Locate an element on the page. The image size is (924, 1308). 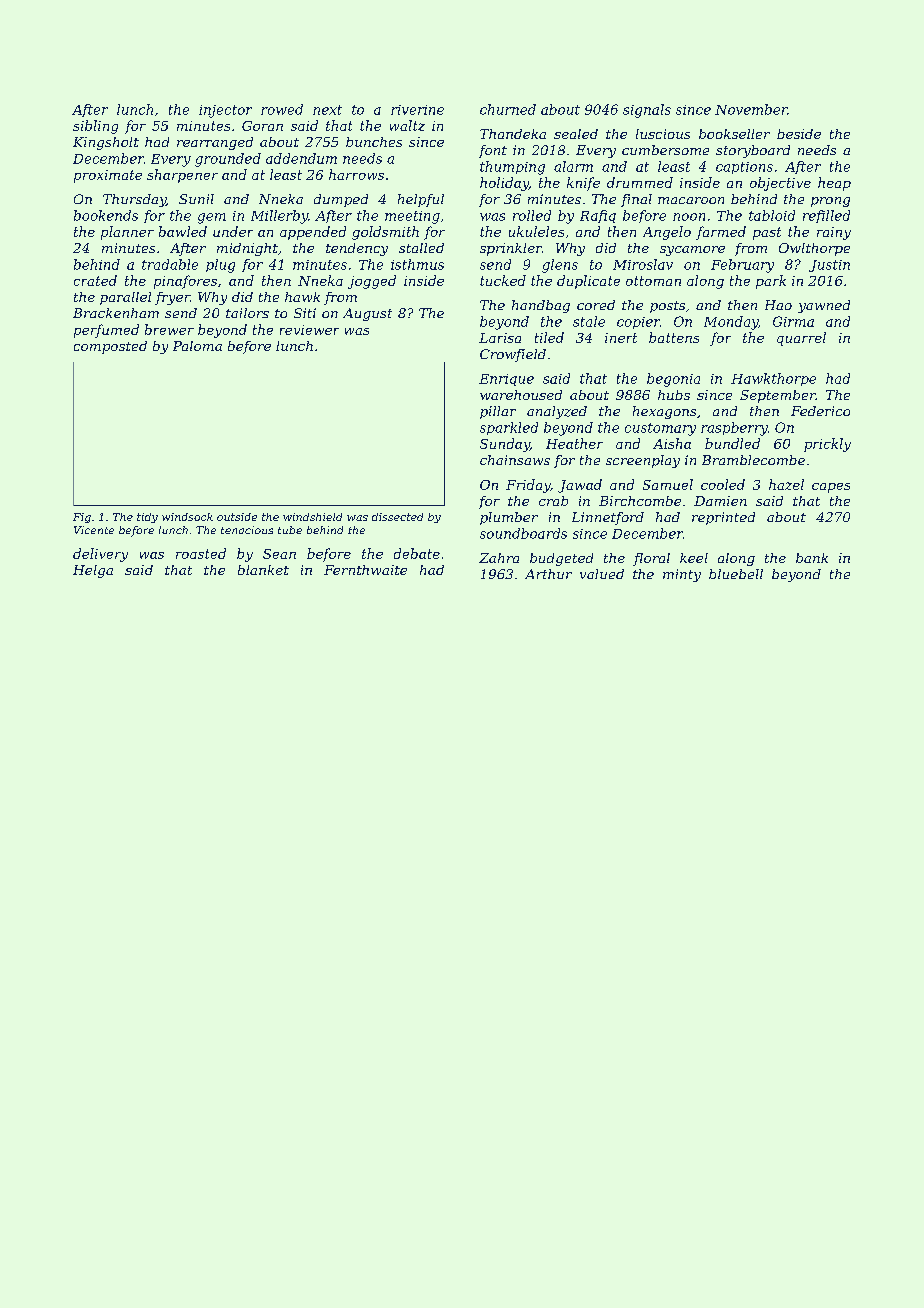
past is located at coordinates (767, 233).
